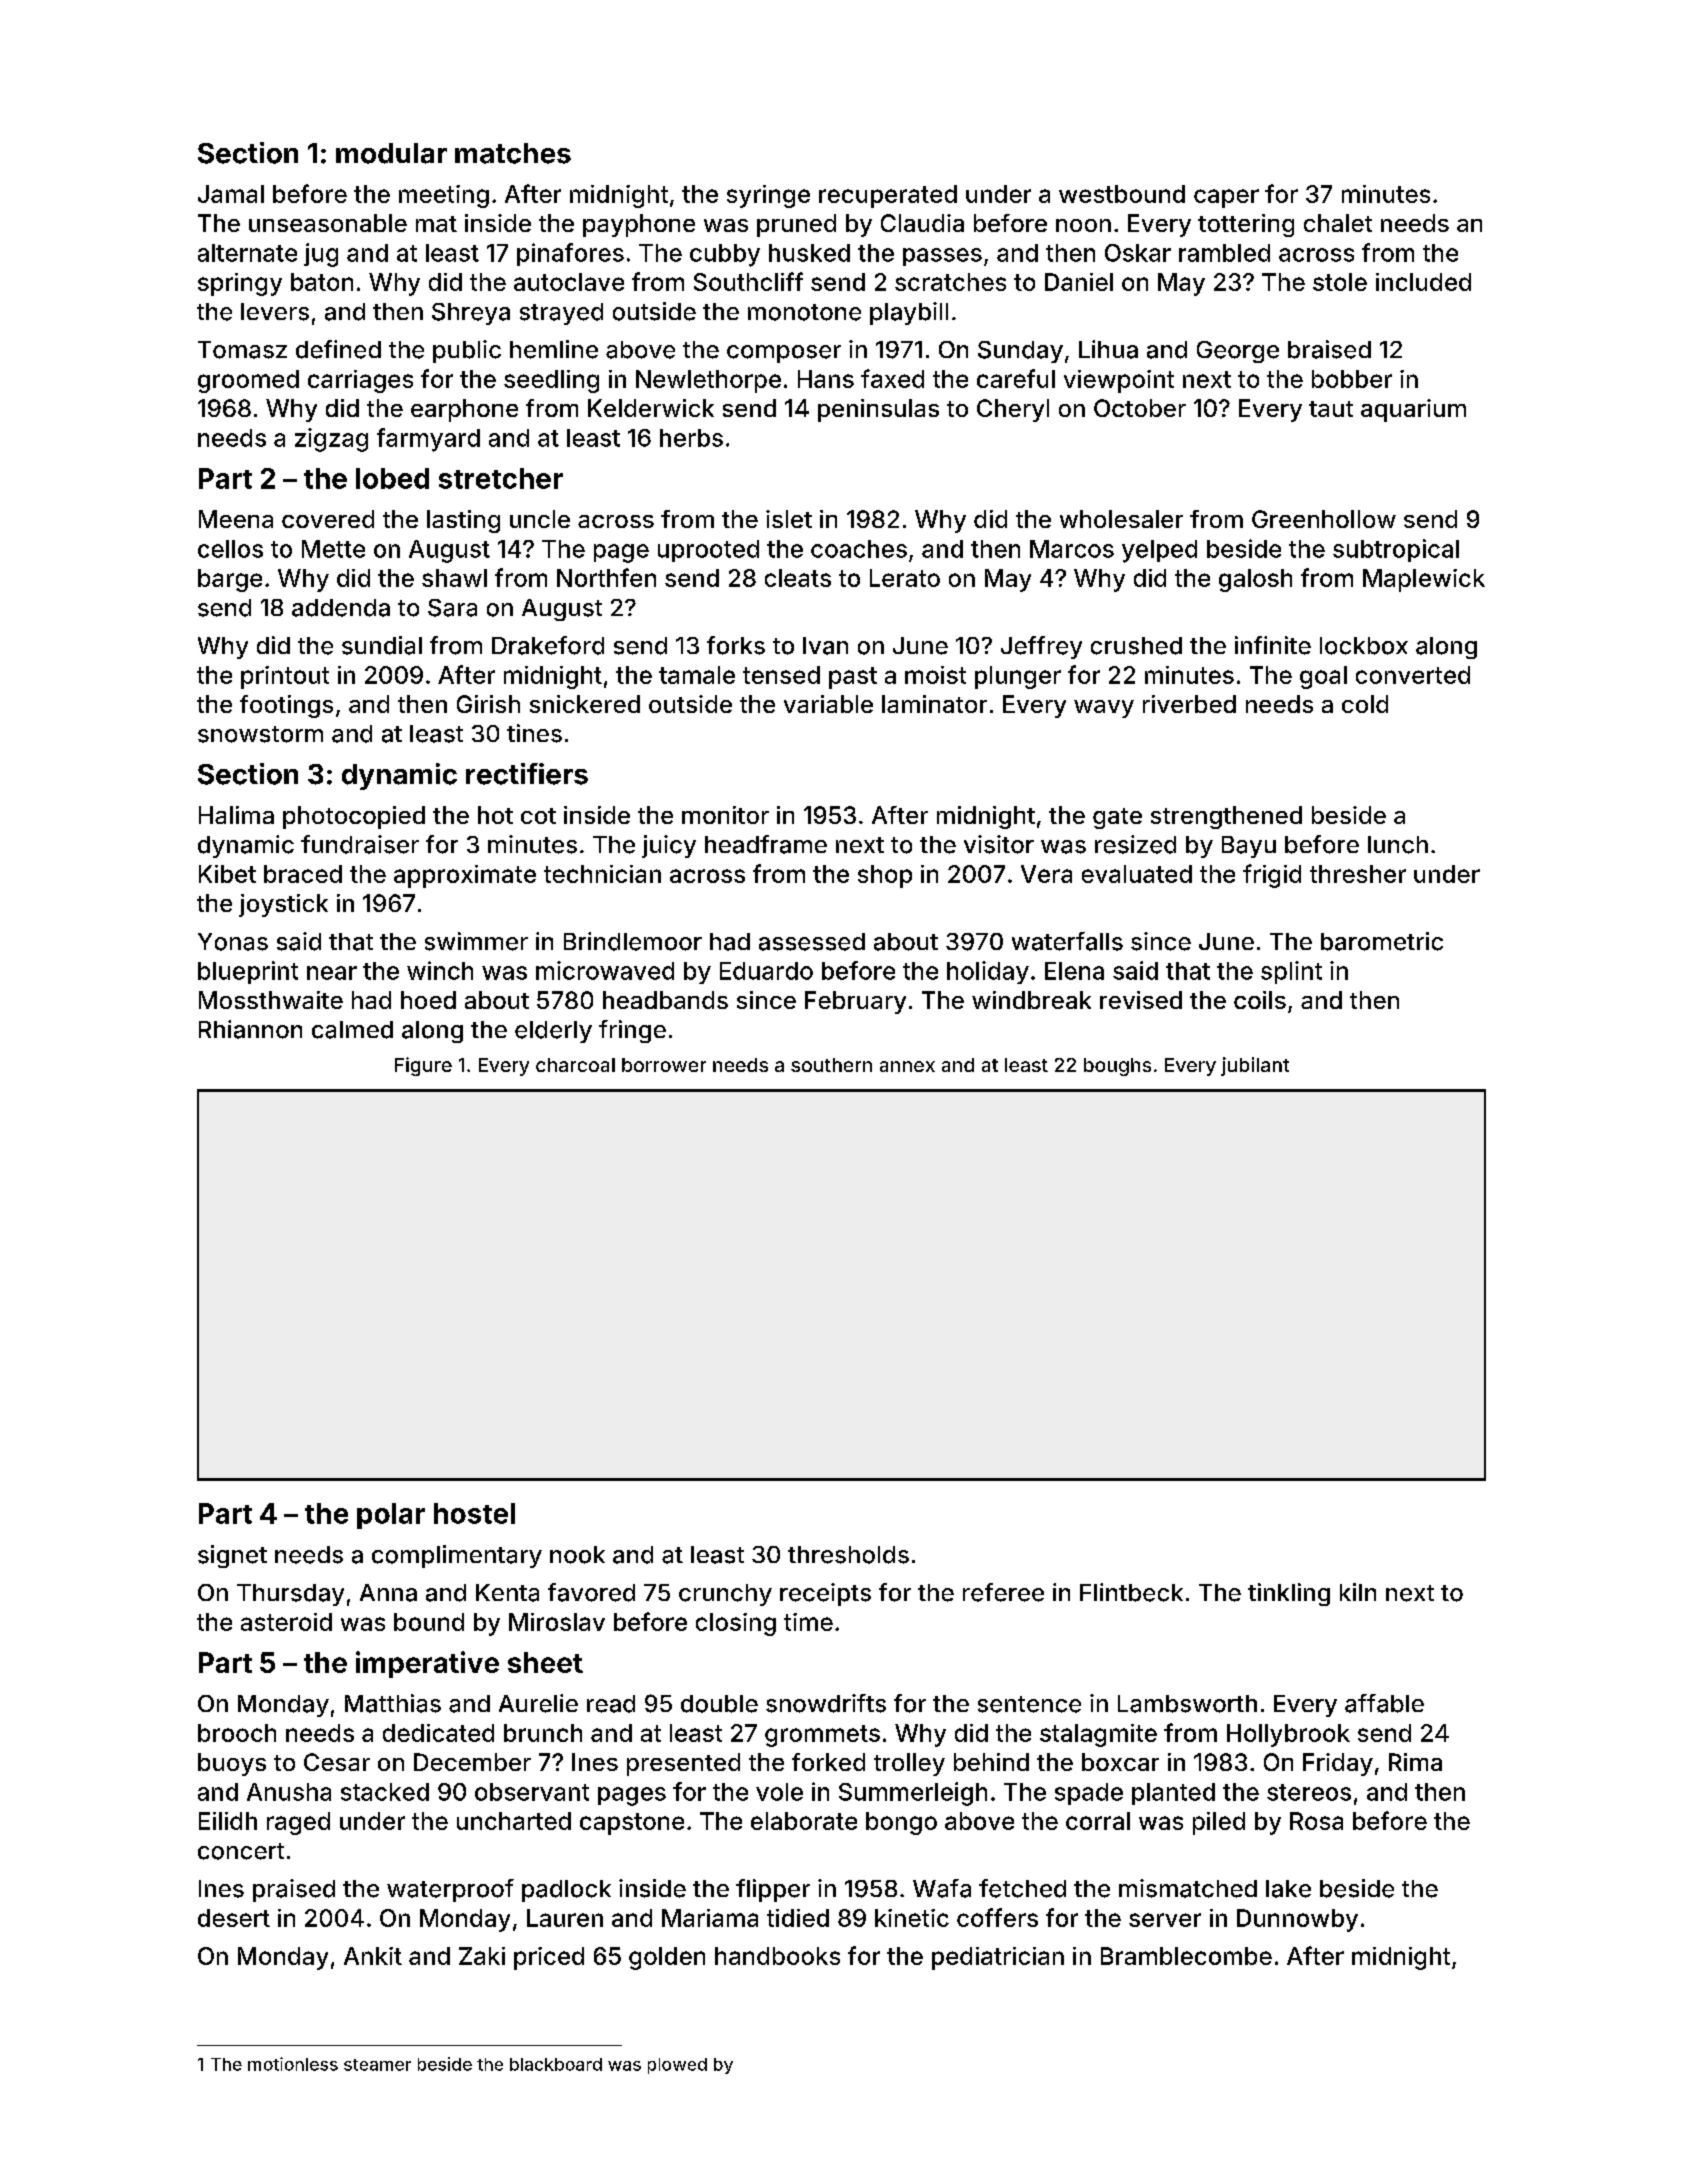  Describe the element at coordinates (1255, 1066) in the screenshot. I see `jubilant` at that location.
